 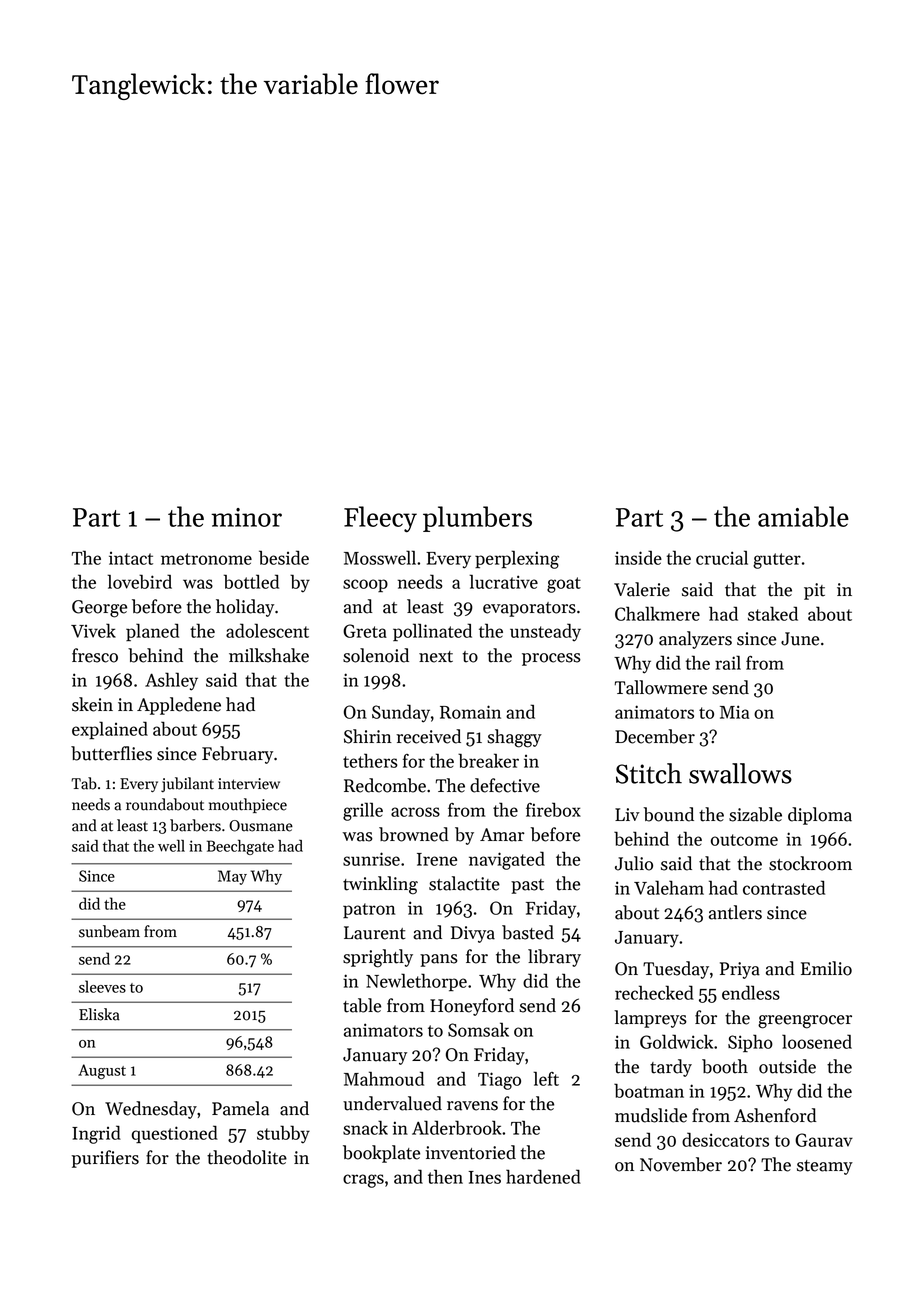 I want to click on amiable, so click(x=803, y=516).
